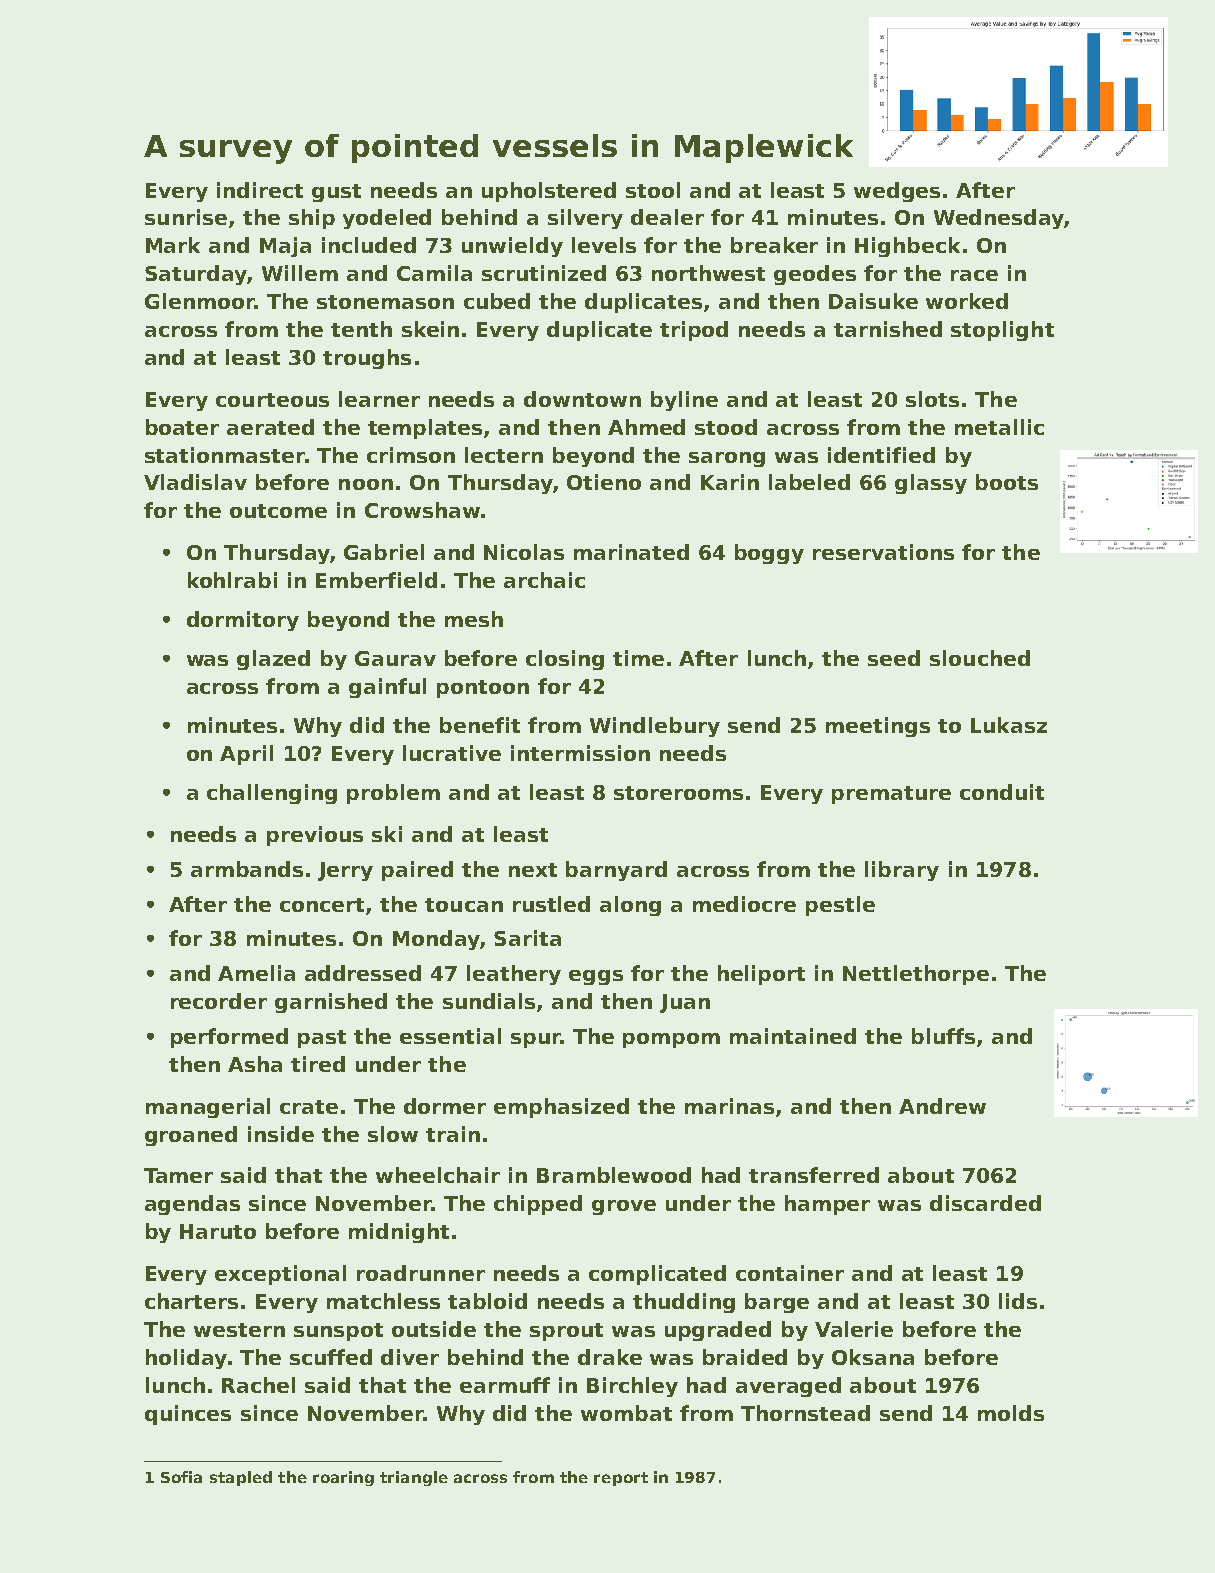 The image size is (1215, 1573). What do you see at coordinates (1002, 331) in the screenshot?
I see `stoplight` at bounding box center [1002, 331].
